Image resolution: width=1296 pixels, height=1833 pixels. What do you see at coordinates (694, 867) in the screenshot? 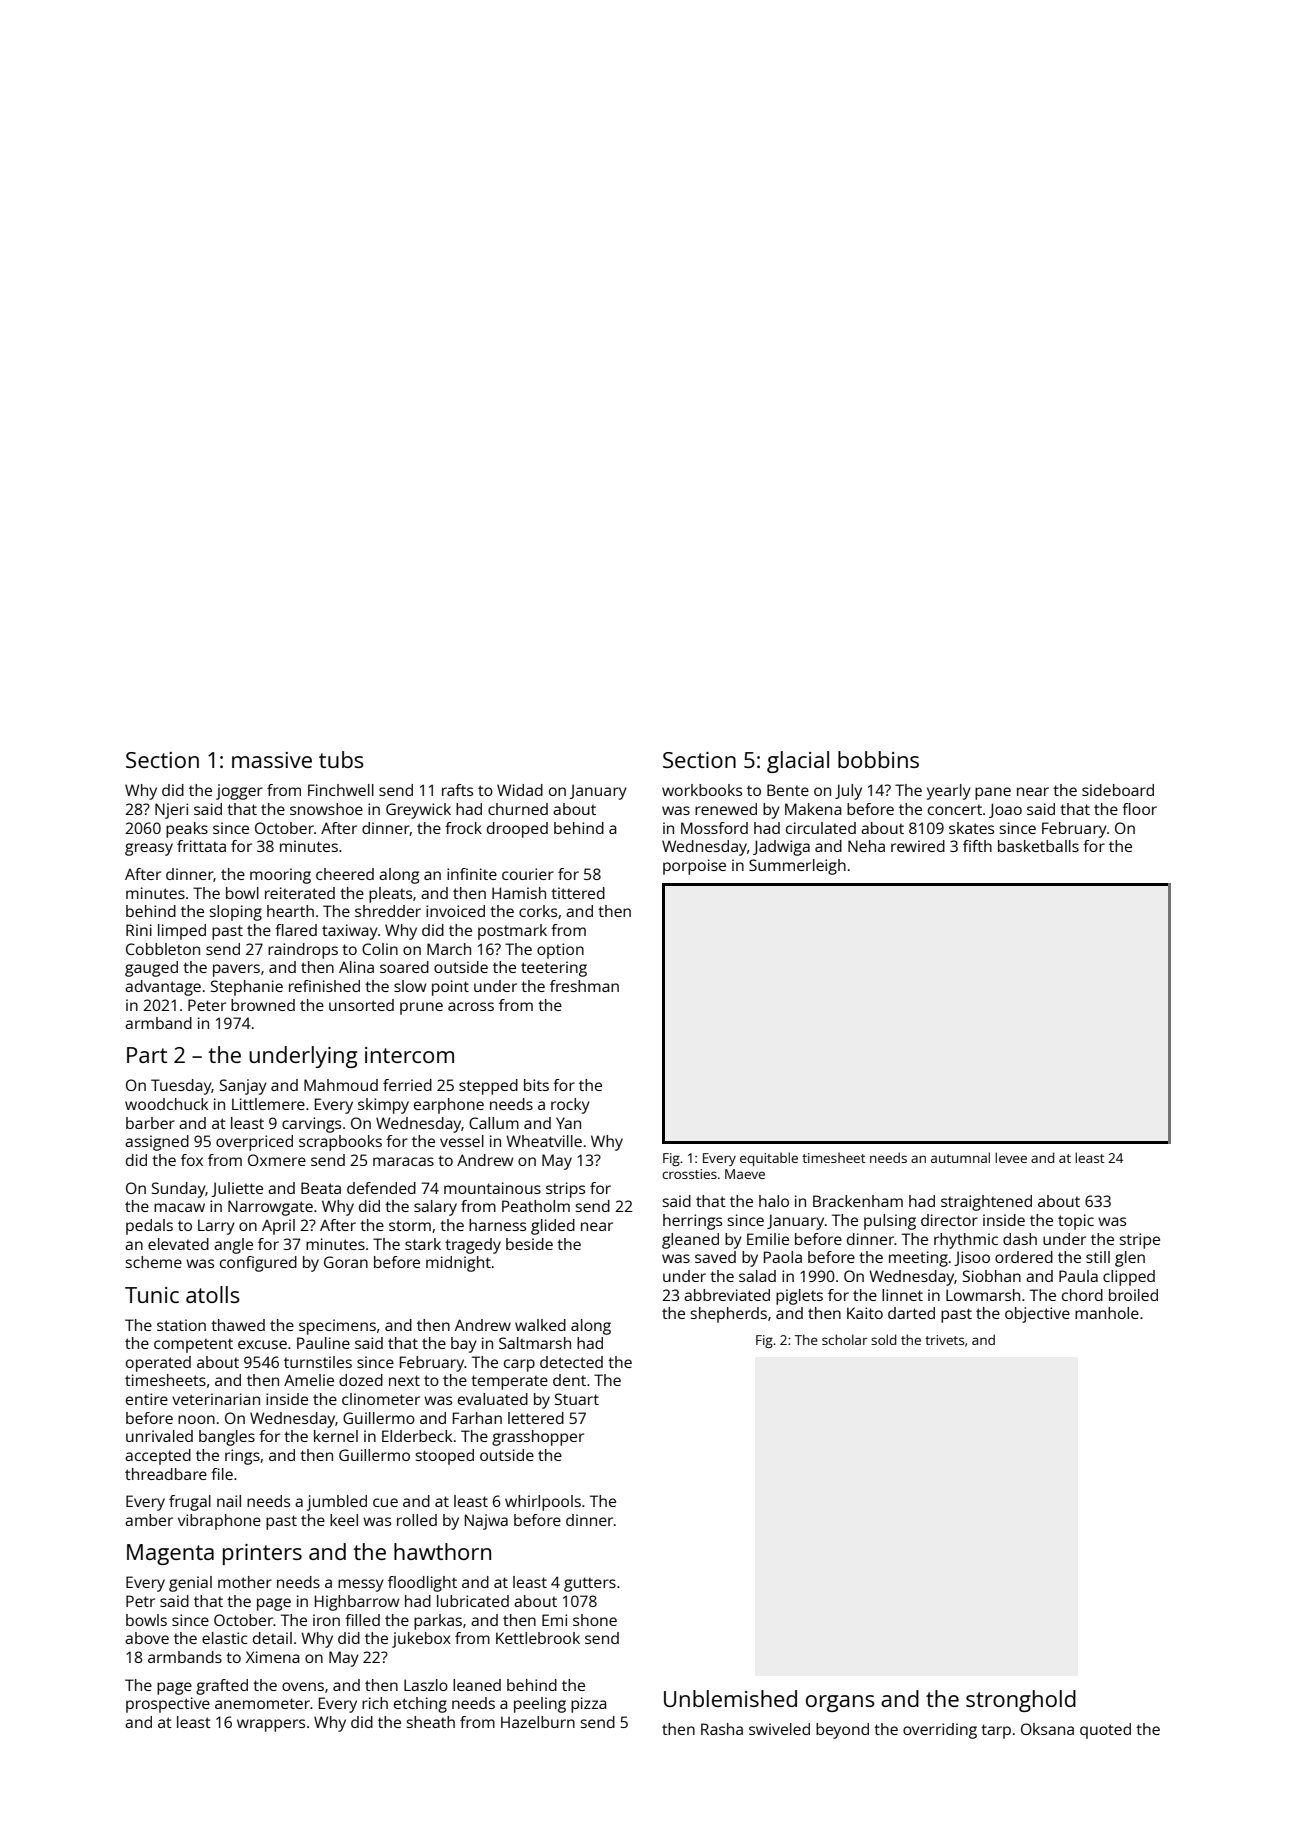
I see `porpoise` at bounding box center [694, 867].
